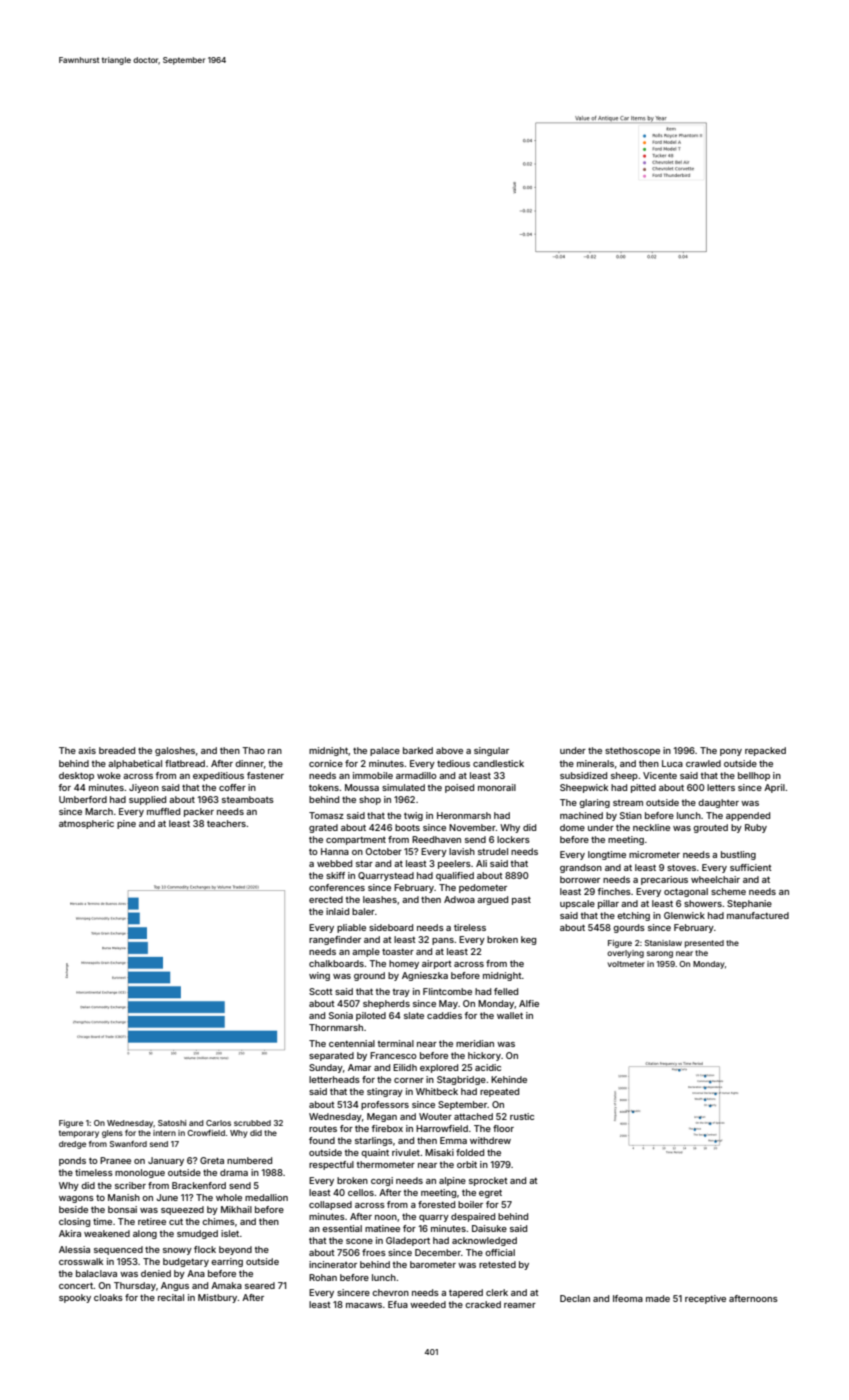 The height and width of the document is (1400, 849). What do you see at coordinates (765, 751) in the document?
I see `repacked` at bounding box center [765, 751].
